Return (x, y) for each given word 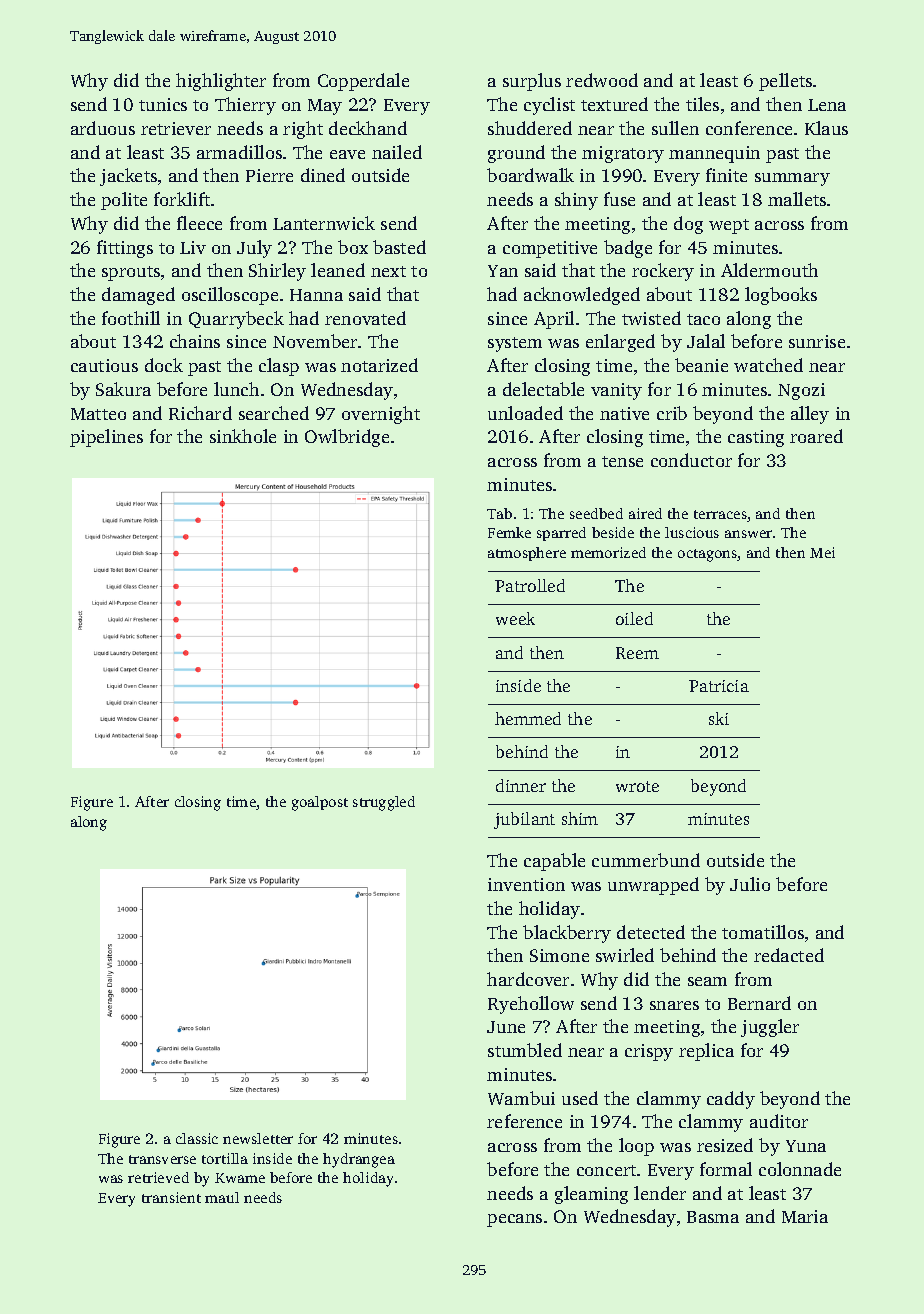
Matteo (98, 414)
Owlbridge (347, 438)
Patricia (719, 686)
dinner (521, 785)
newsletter (258, 1138)
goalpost (320, 803)
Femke (509, 532)
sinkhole (243, 436)
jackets (128, 177)
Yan (503, 271)
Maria (805, 1216)
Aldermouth (769, 270)
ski (719, 718)
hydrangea (359, 1160)
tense (622, 461)
